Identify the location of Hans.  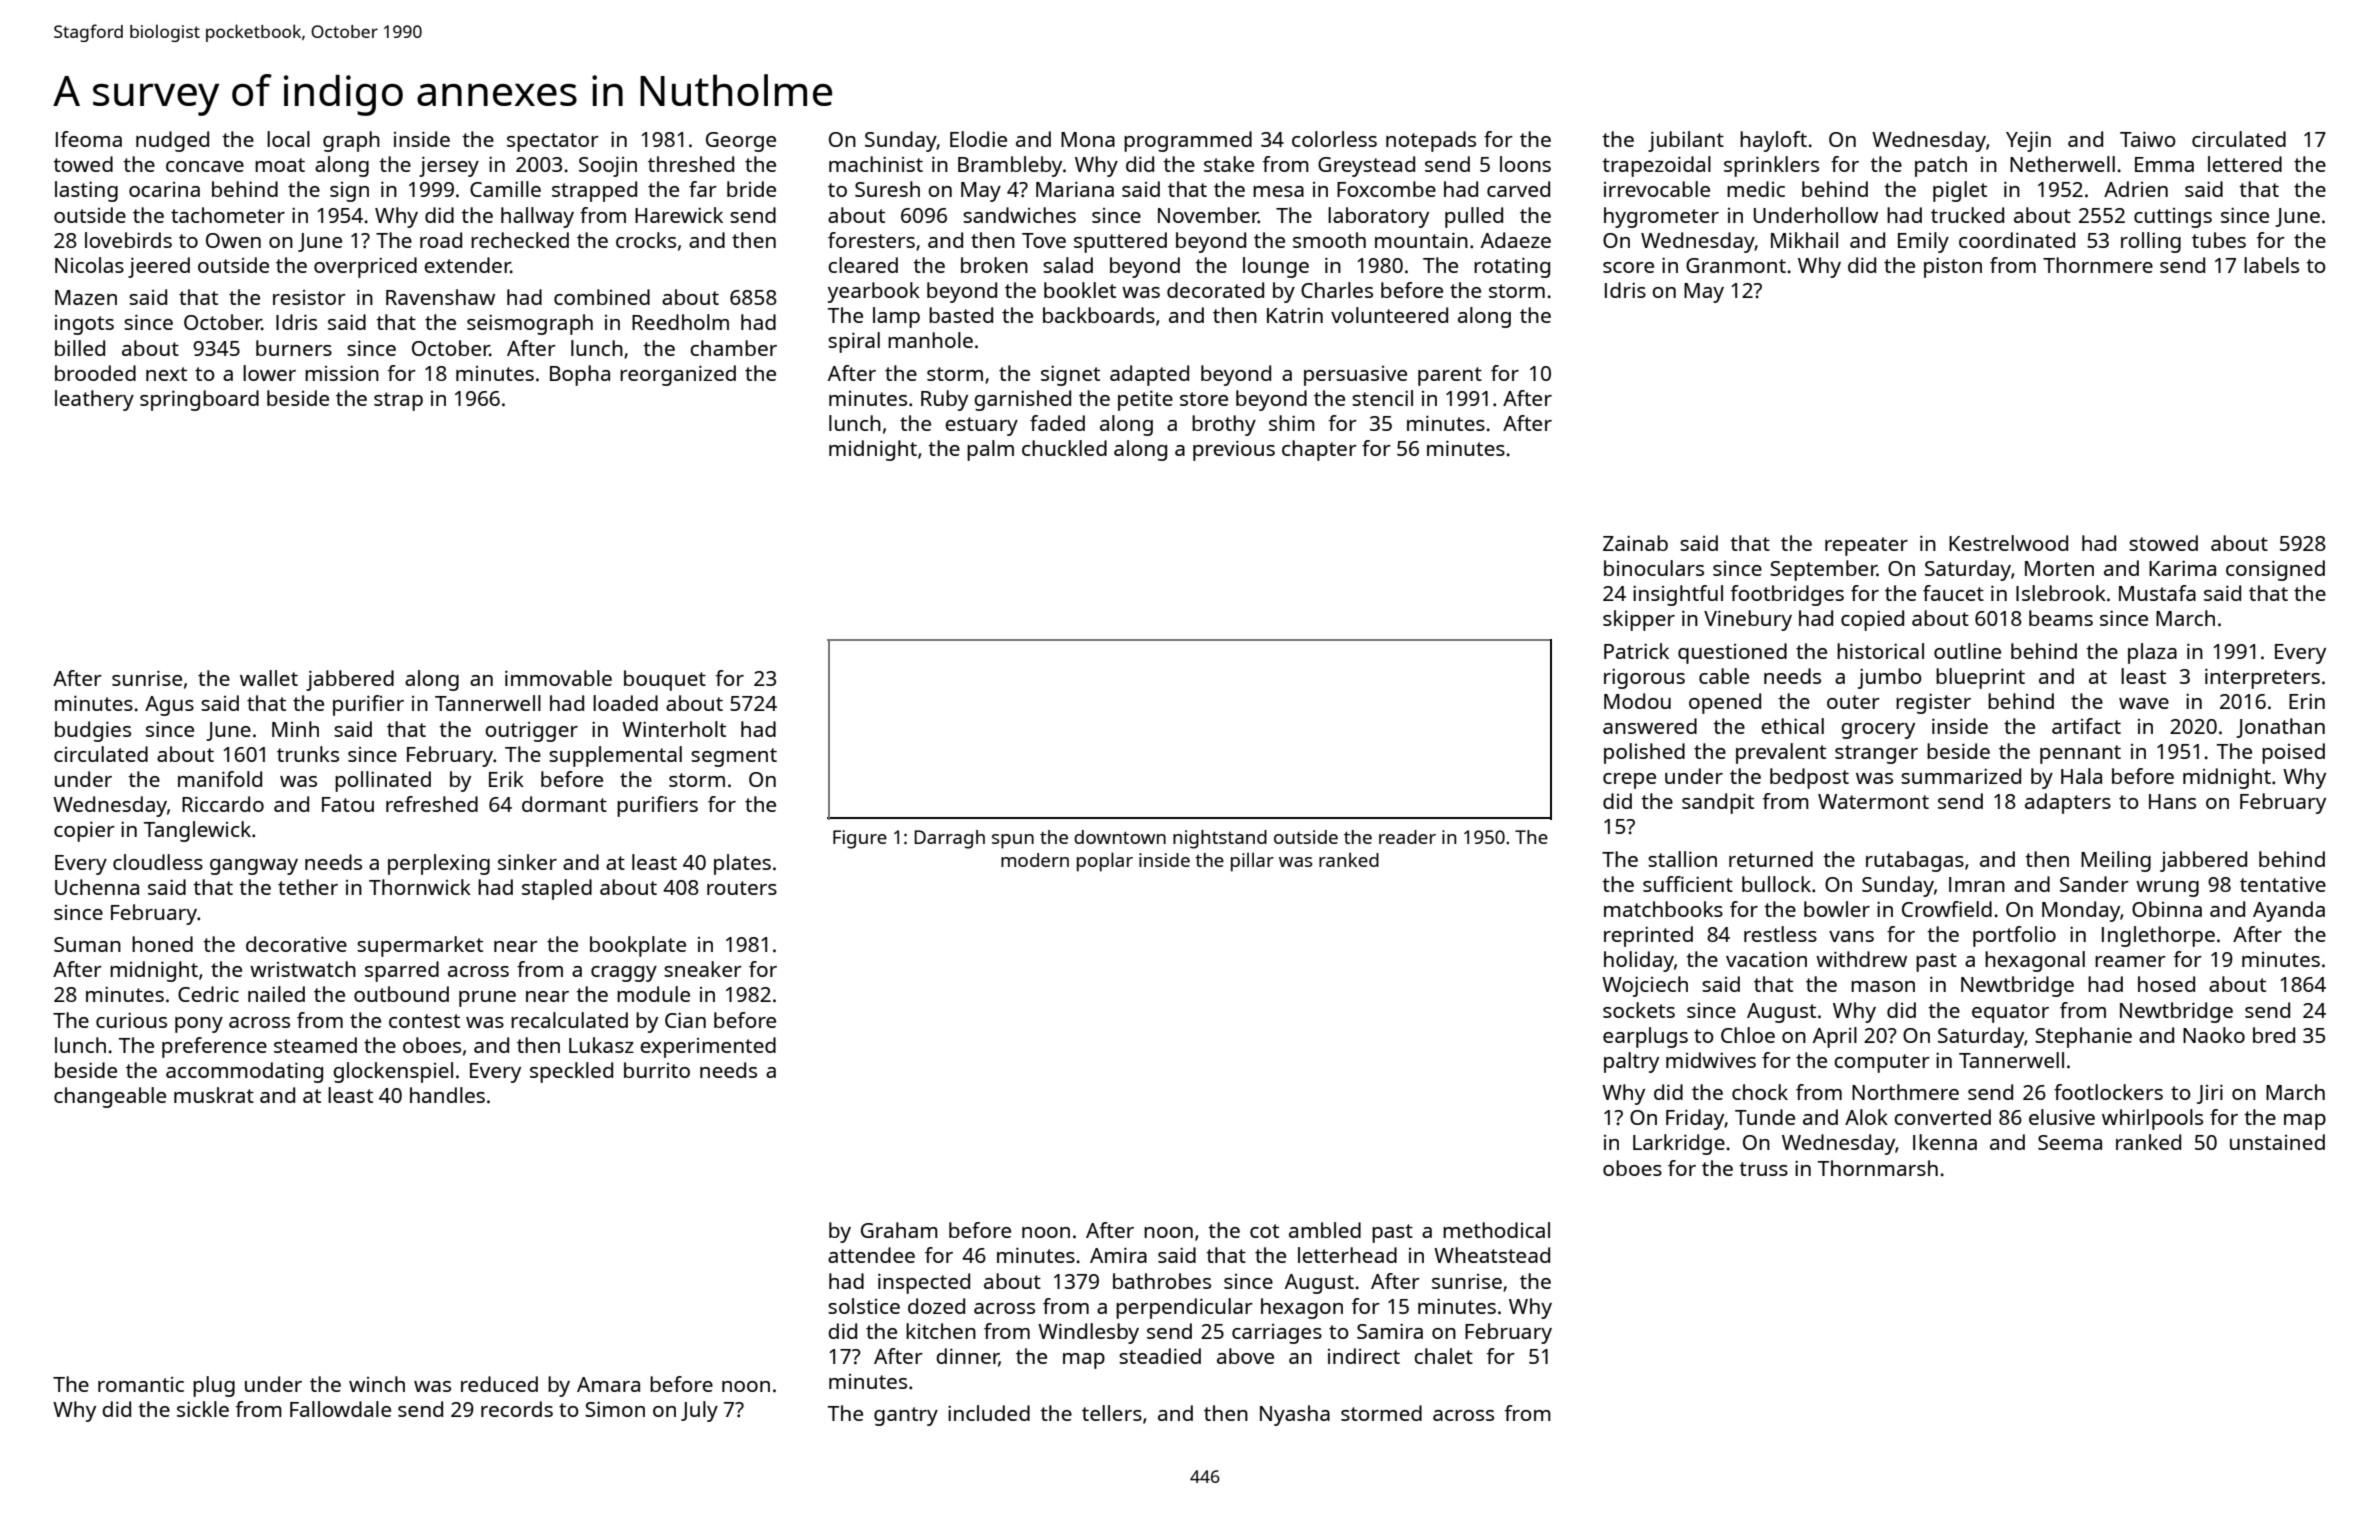
(2172, 801).
